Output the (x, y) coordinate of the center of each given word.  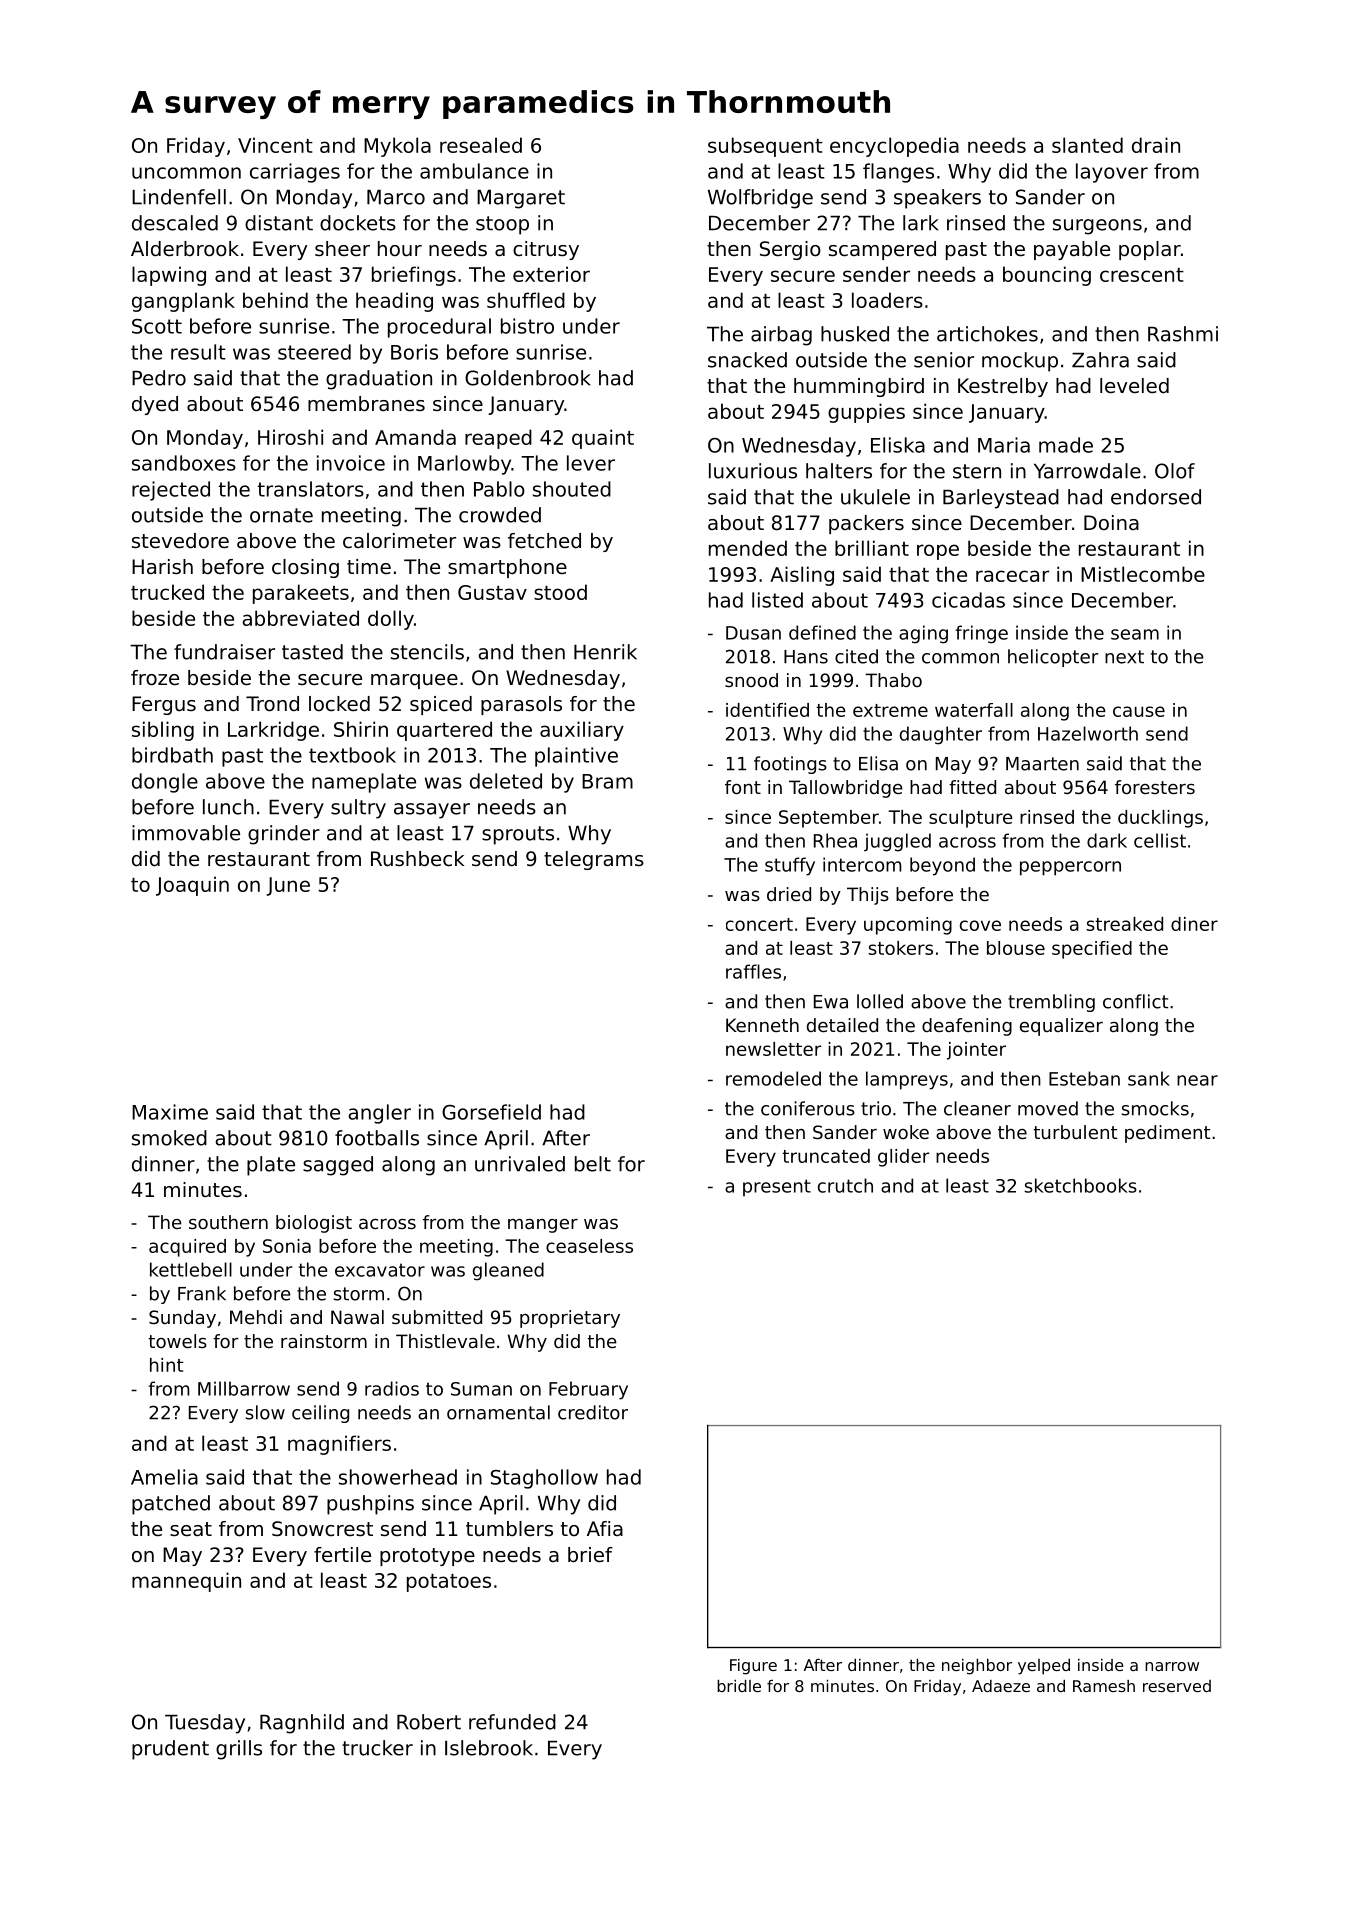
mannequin (186, 1582)
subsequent (765, 147)
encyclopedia (894, 147)
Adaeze (1001, 1686)
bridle (739, 1686)
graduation (379, 380)
